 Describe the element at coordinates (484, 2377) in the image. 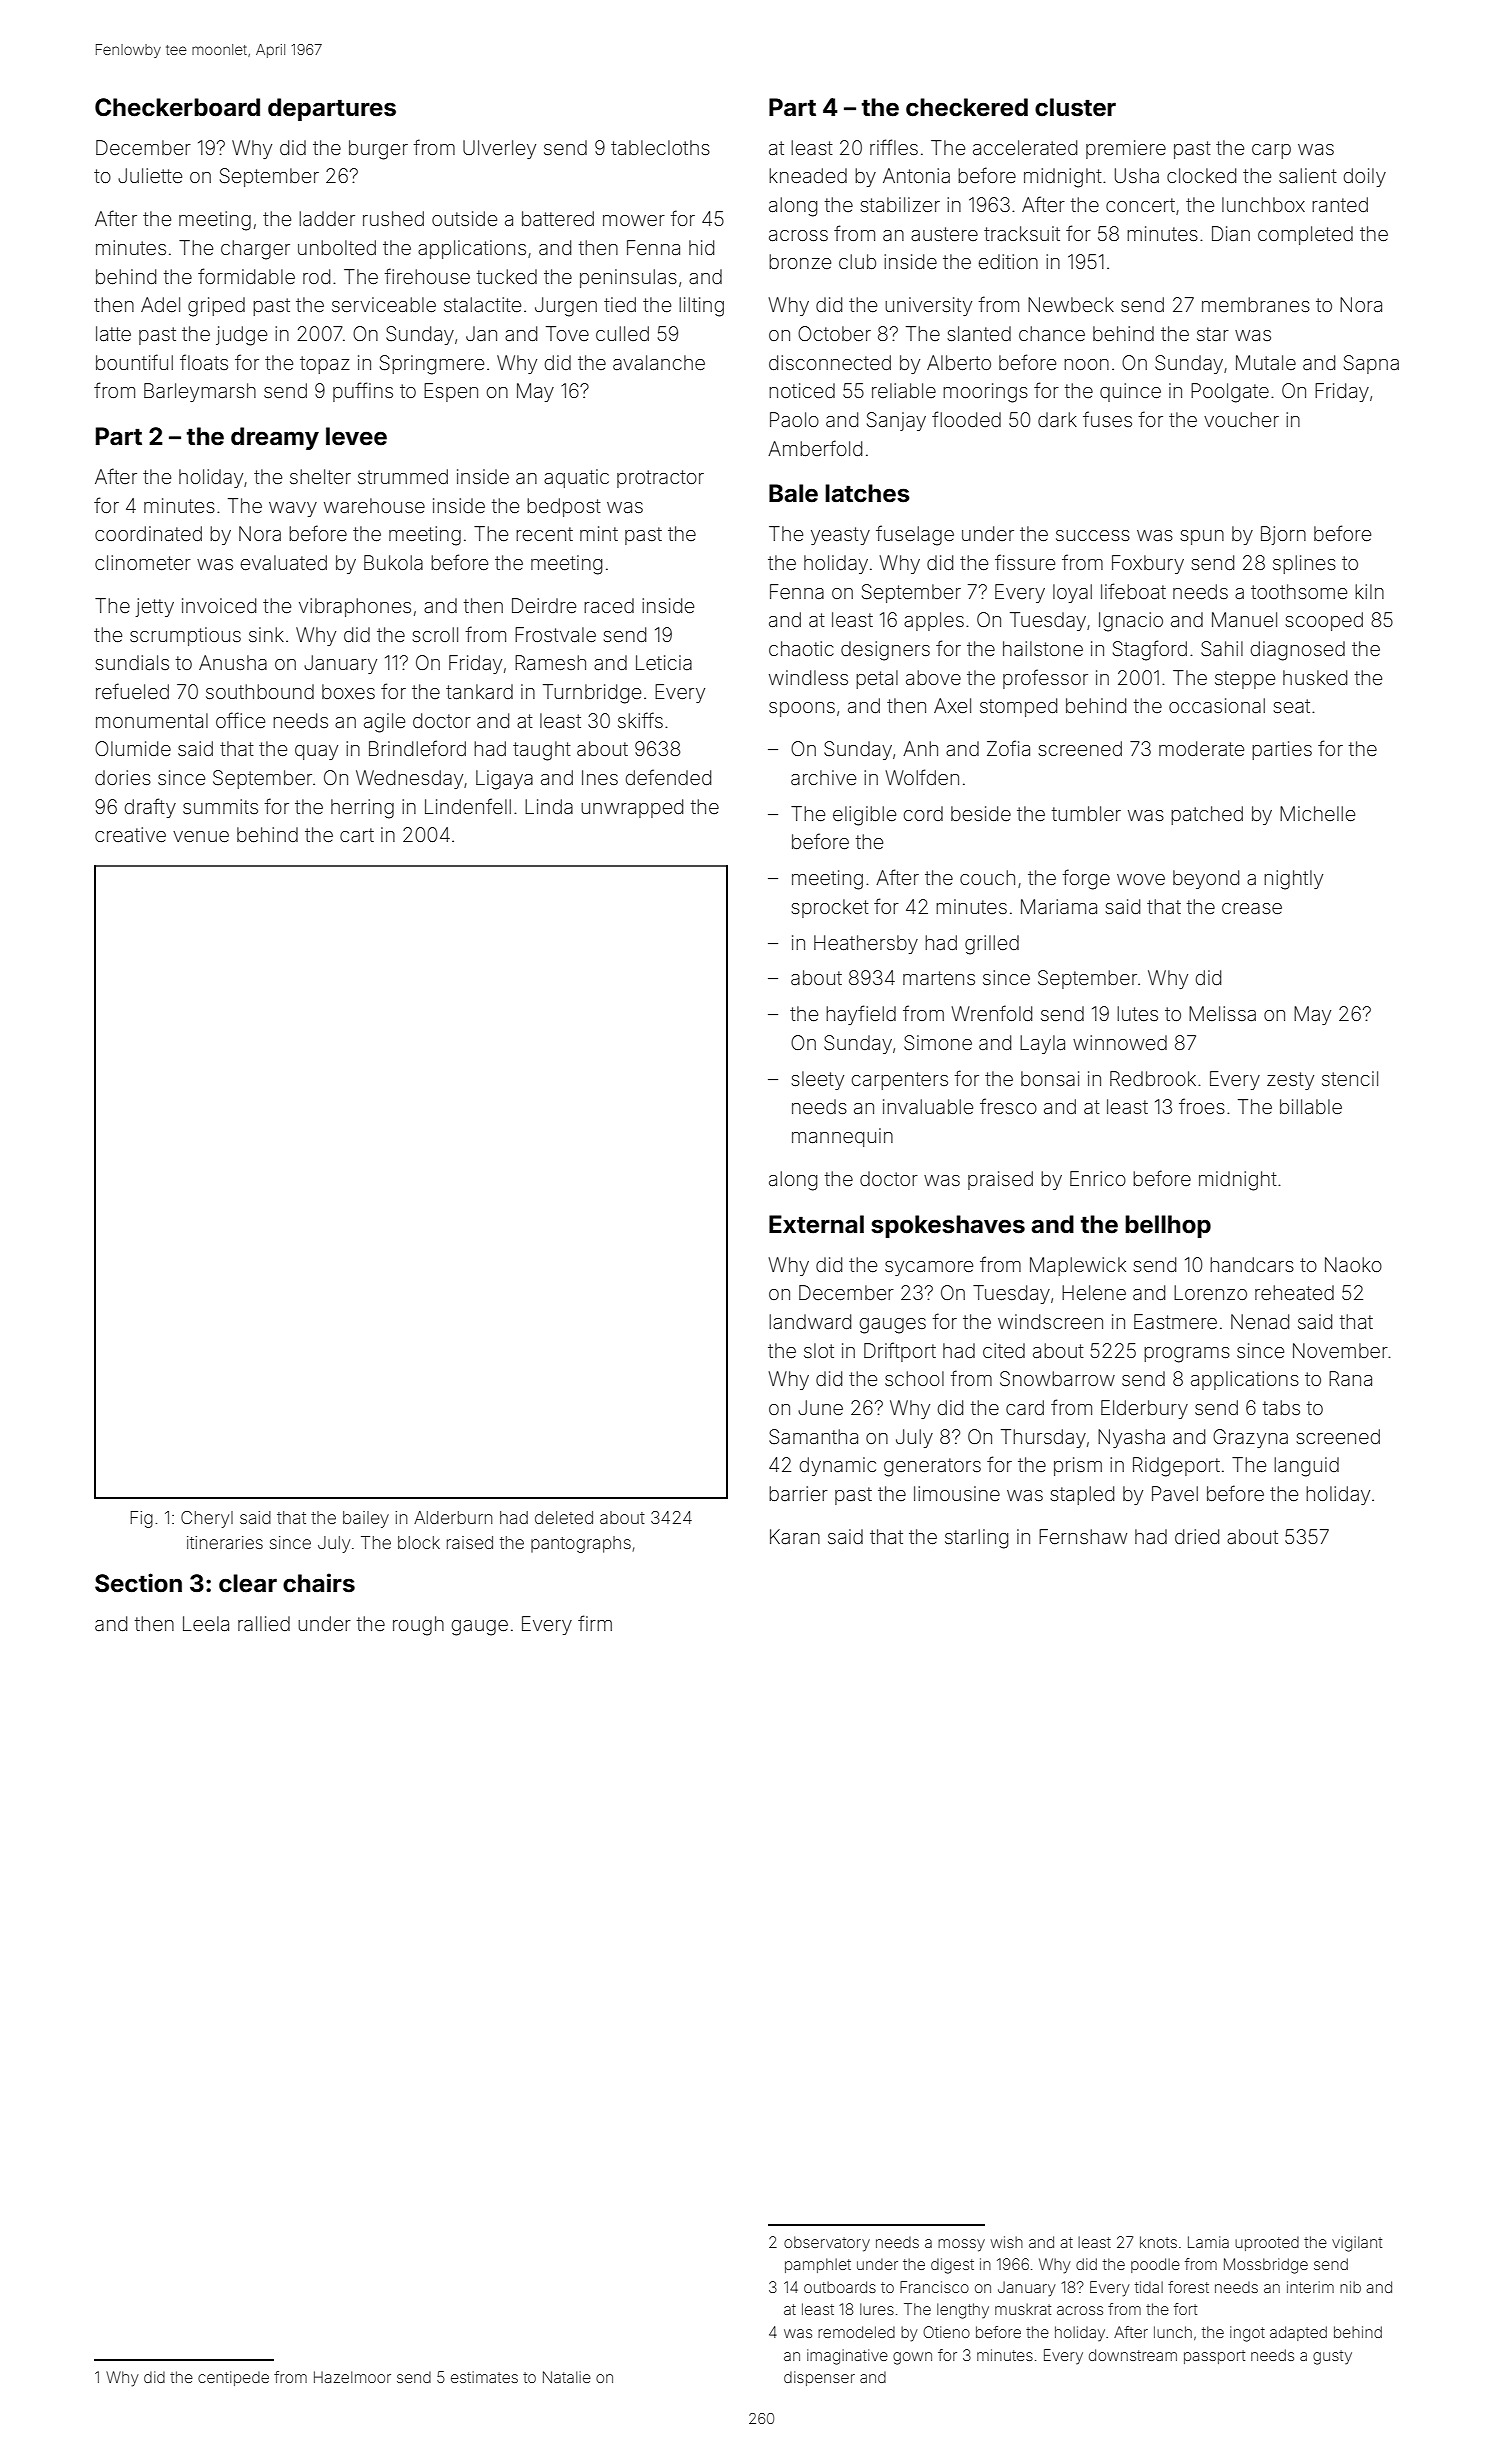

I see `estimates` at that location.
